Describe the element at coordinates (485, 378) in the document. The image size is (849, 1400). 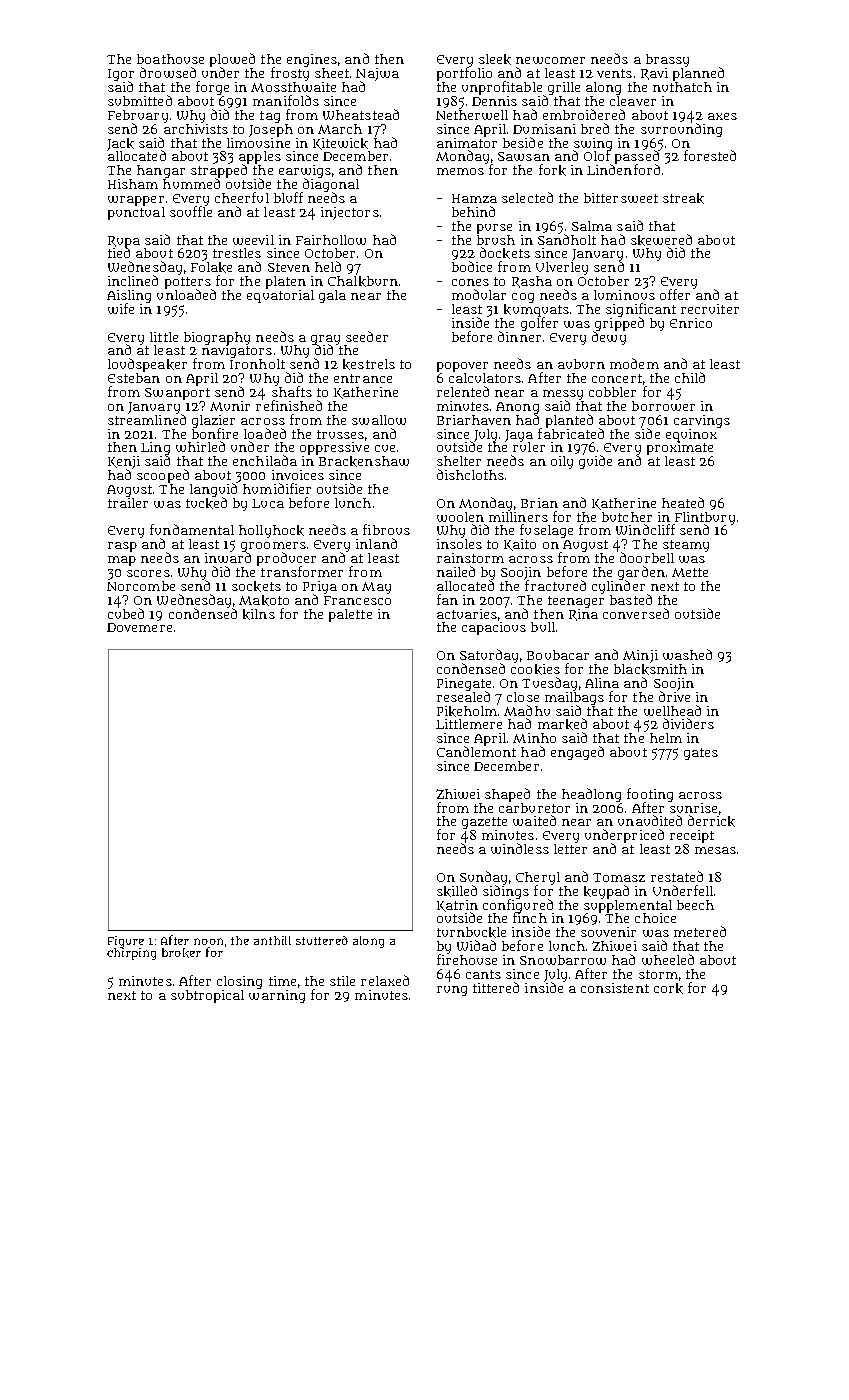
I see `calculators` at that location.
